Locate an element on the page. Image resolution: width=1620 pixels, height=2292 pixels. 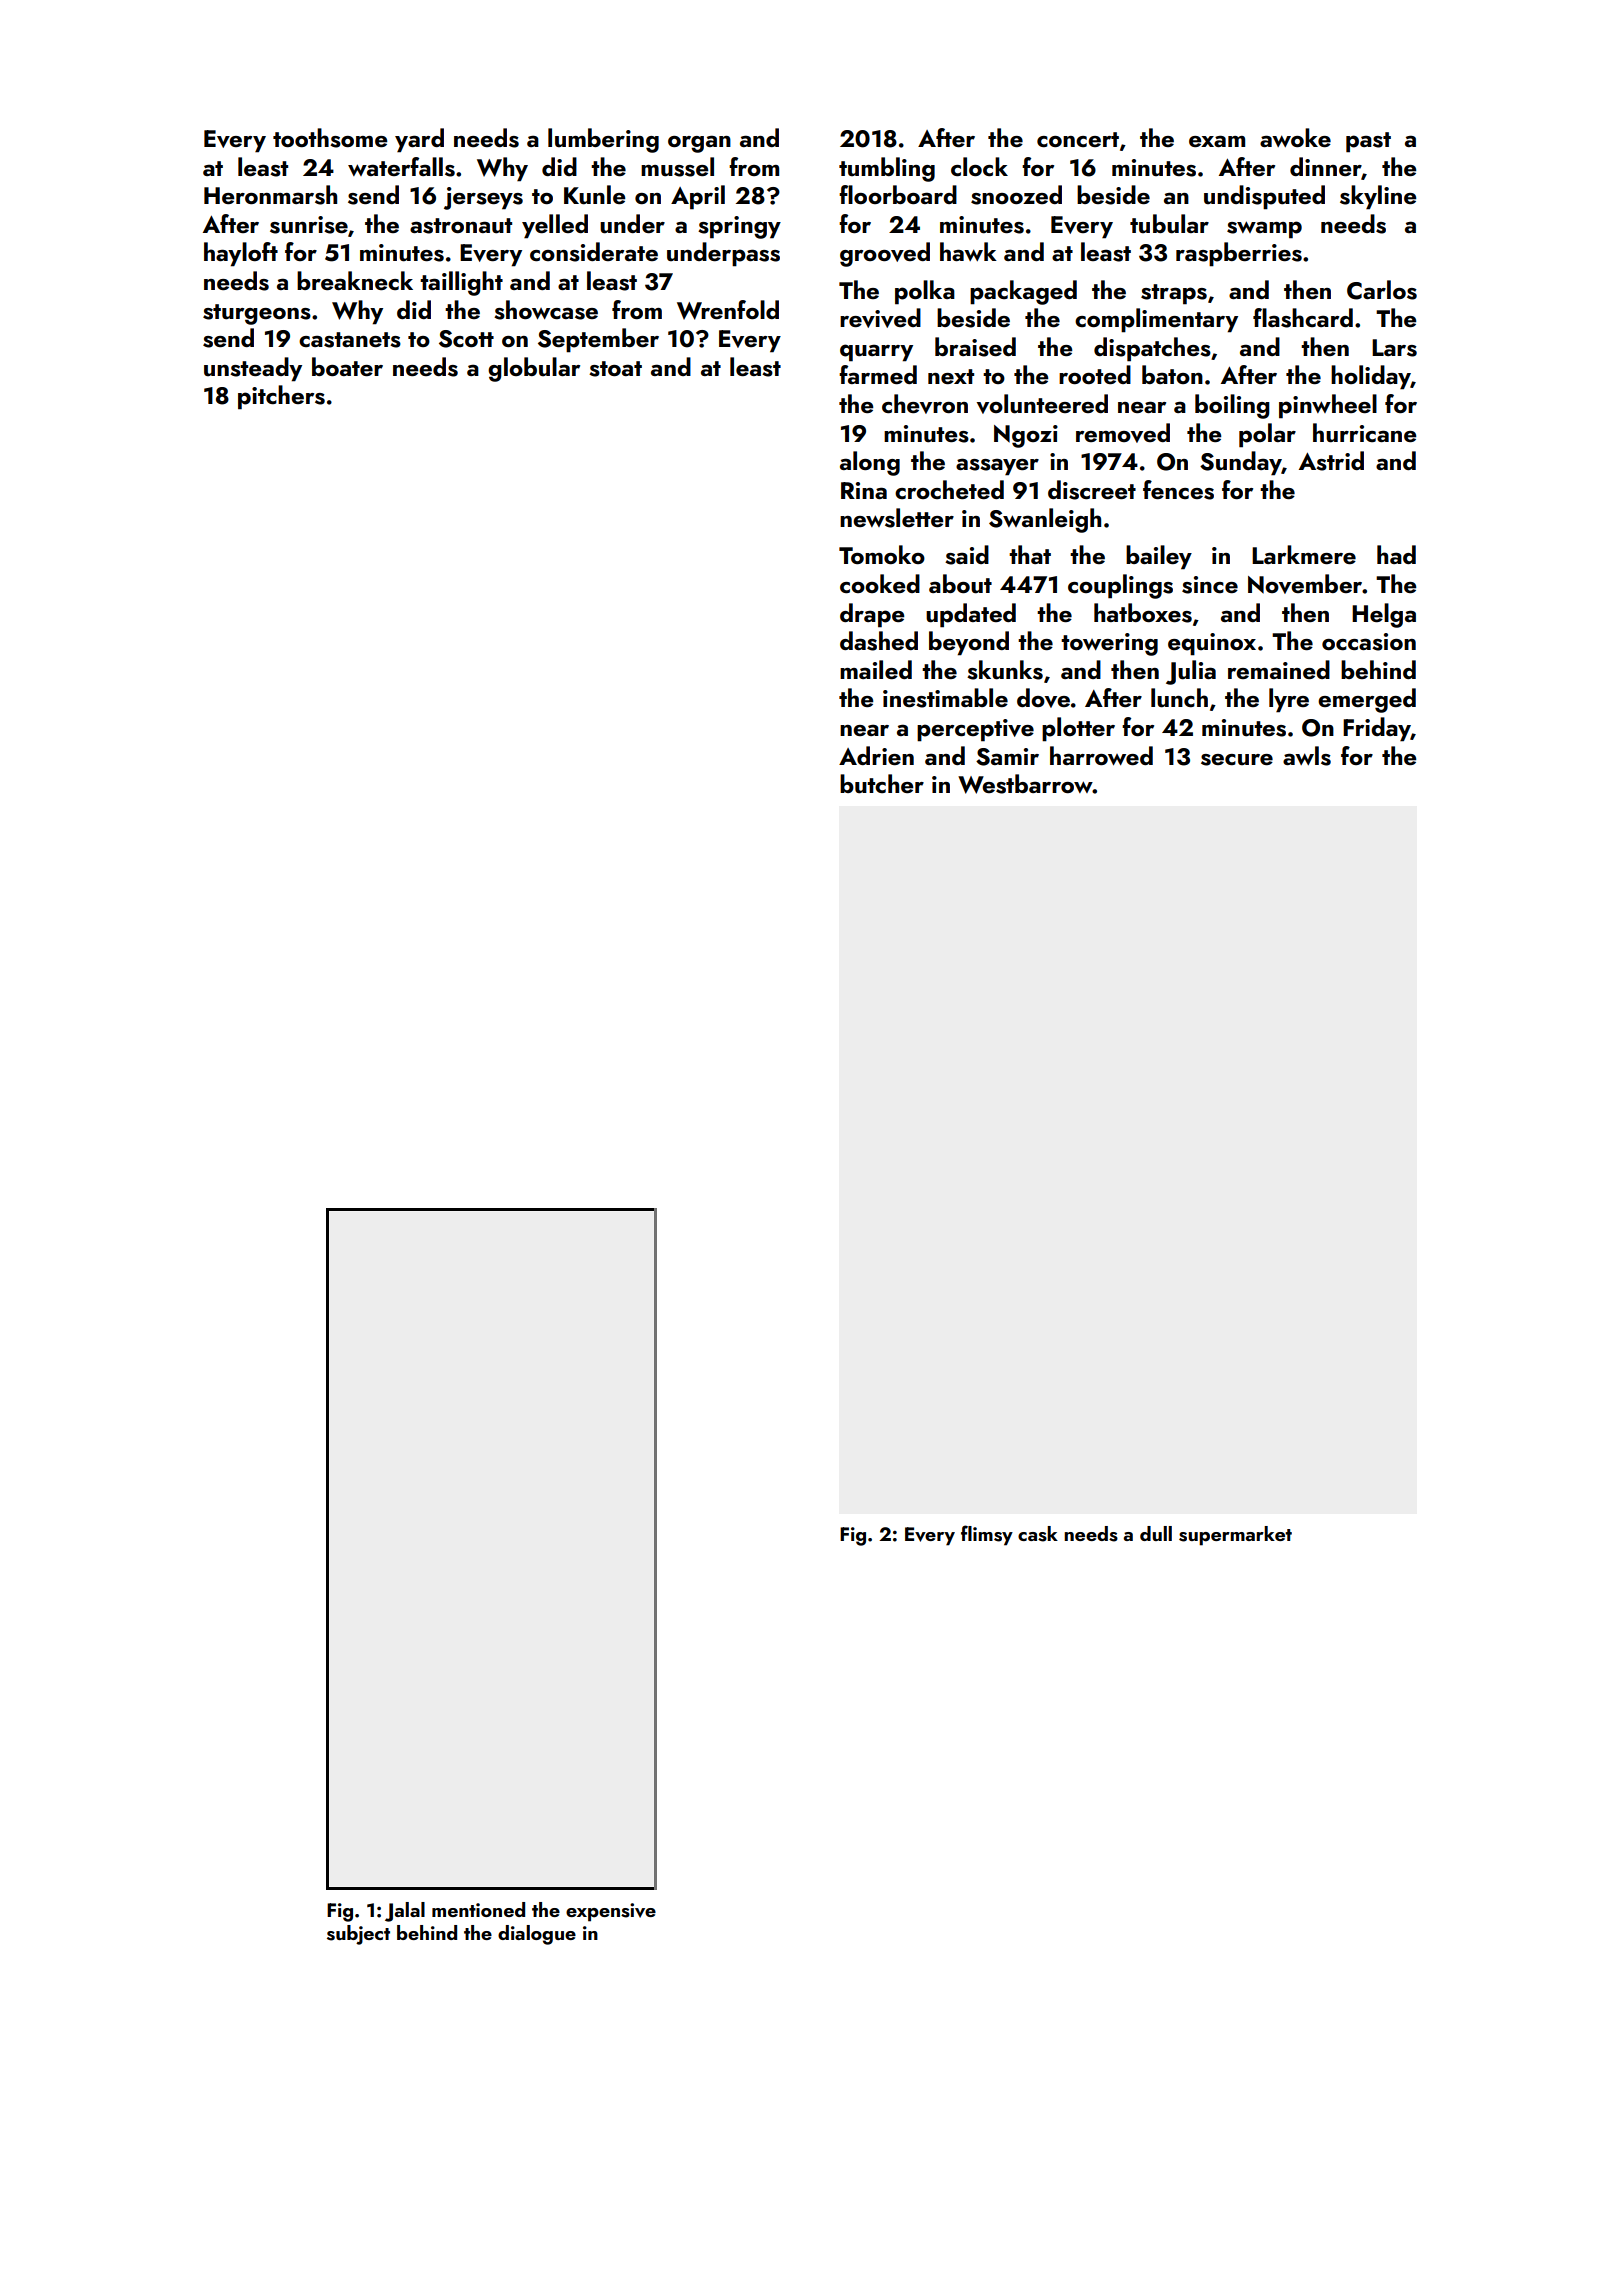
butcher is located at coordinates (882, 784).
